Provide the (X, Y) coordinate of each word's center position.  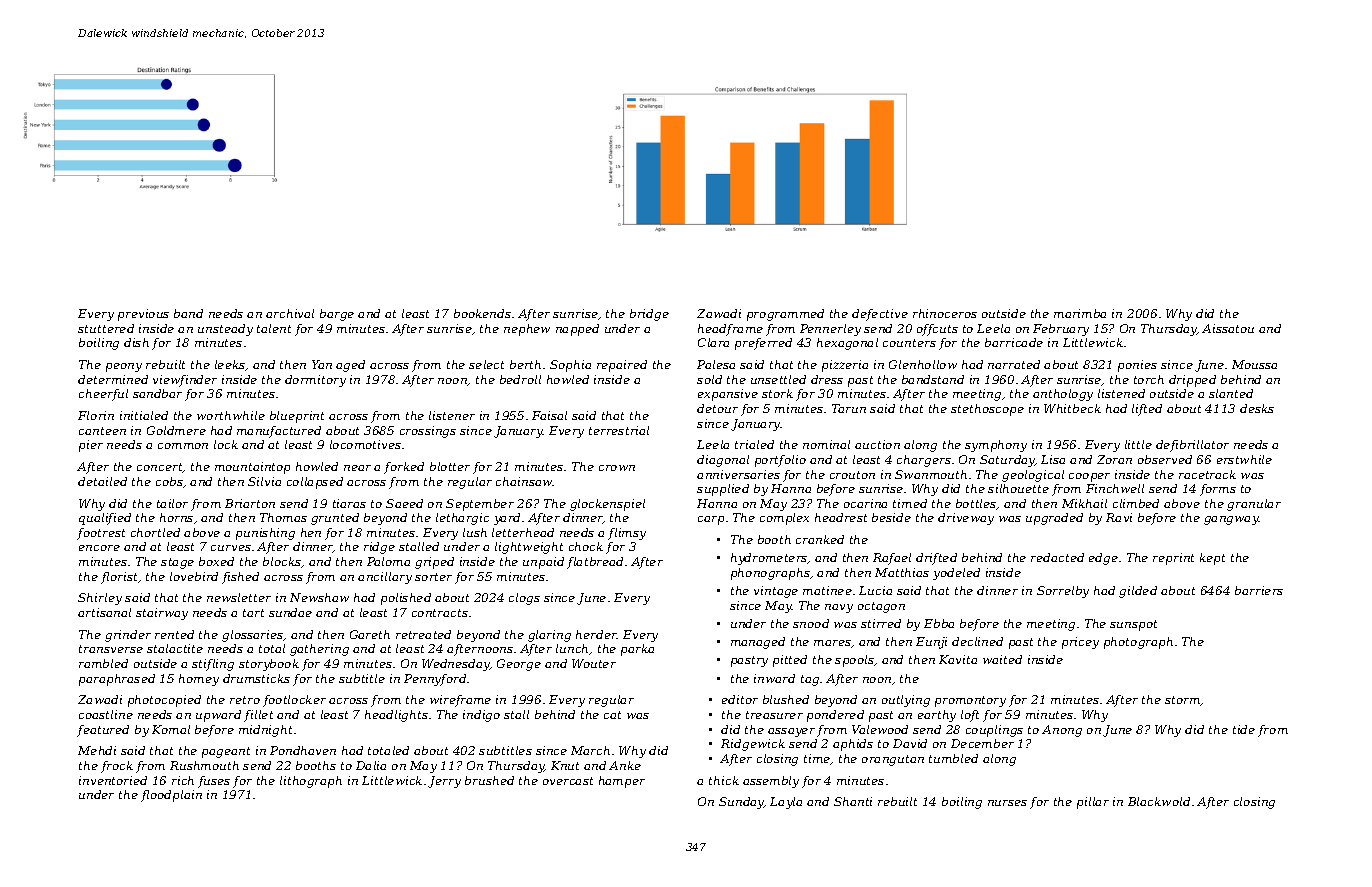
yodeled (956, 574)
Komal (171, 729)
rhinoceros (945, 313)
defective (880, 315)
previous (143, 315)
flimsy (627, 534)
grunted (335, 519)
